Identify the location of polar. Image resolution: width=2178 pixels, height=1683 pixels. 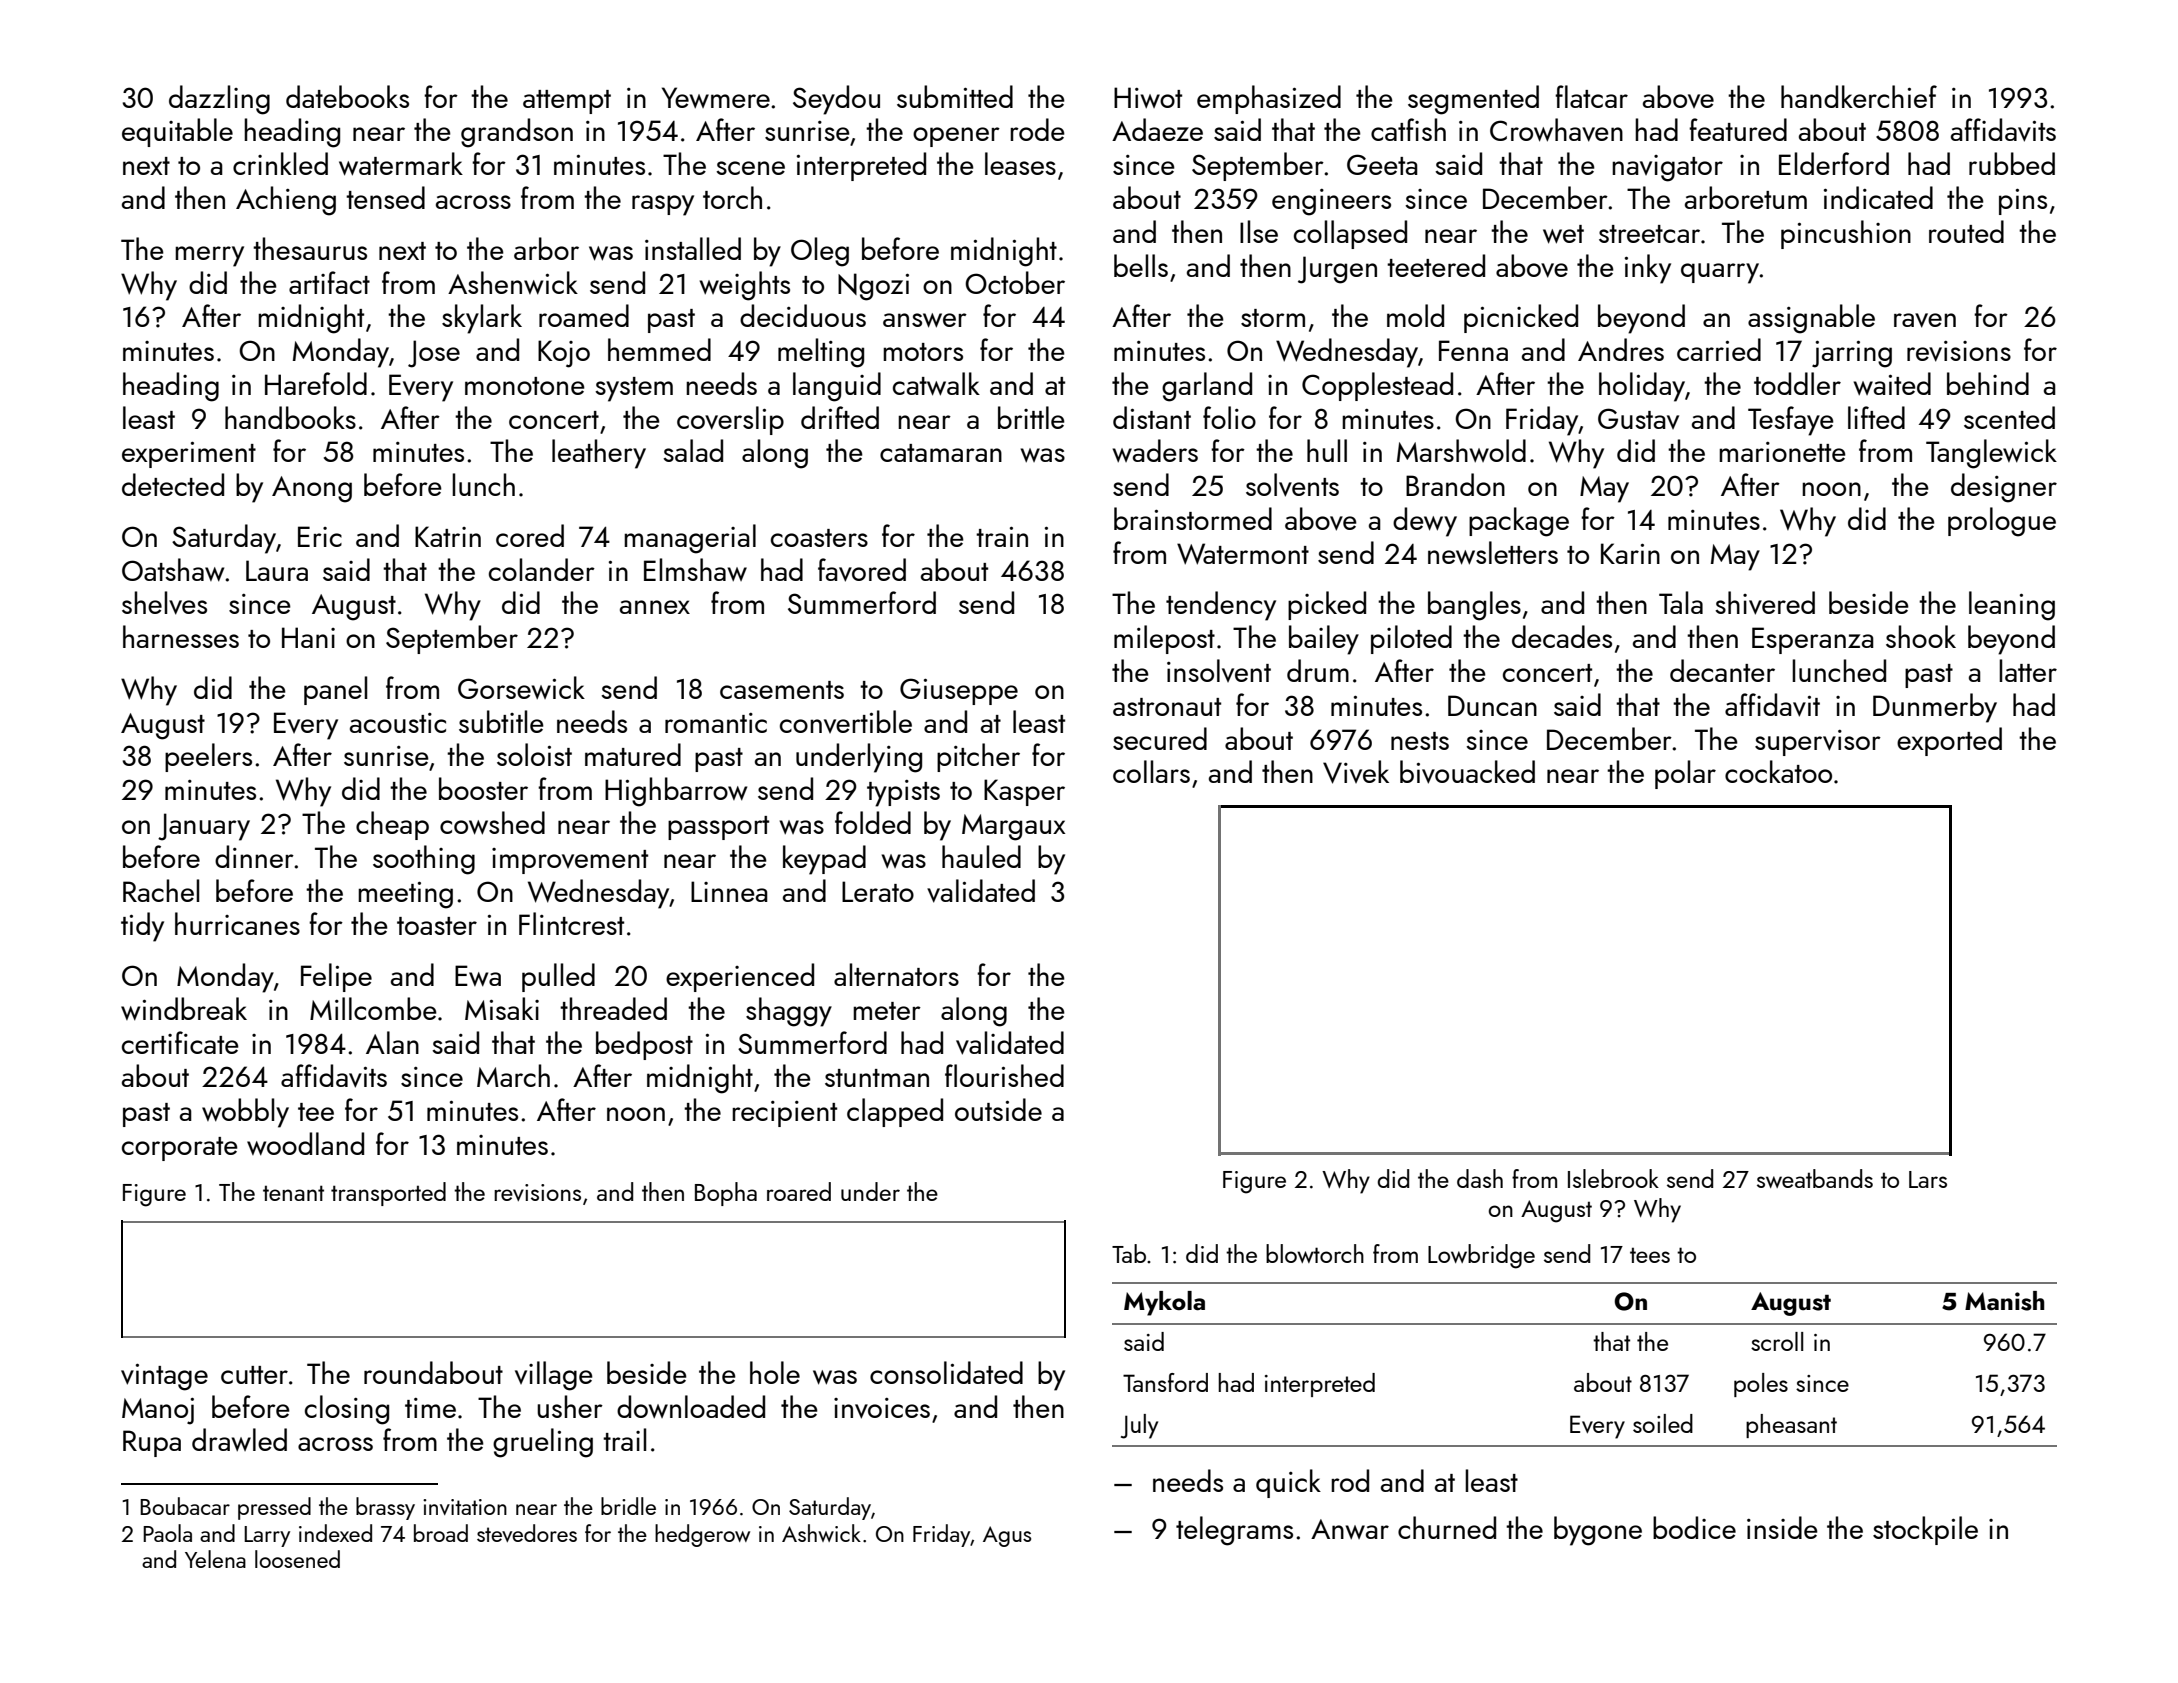
(1685, 774).
